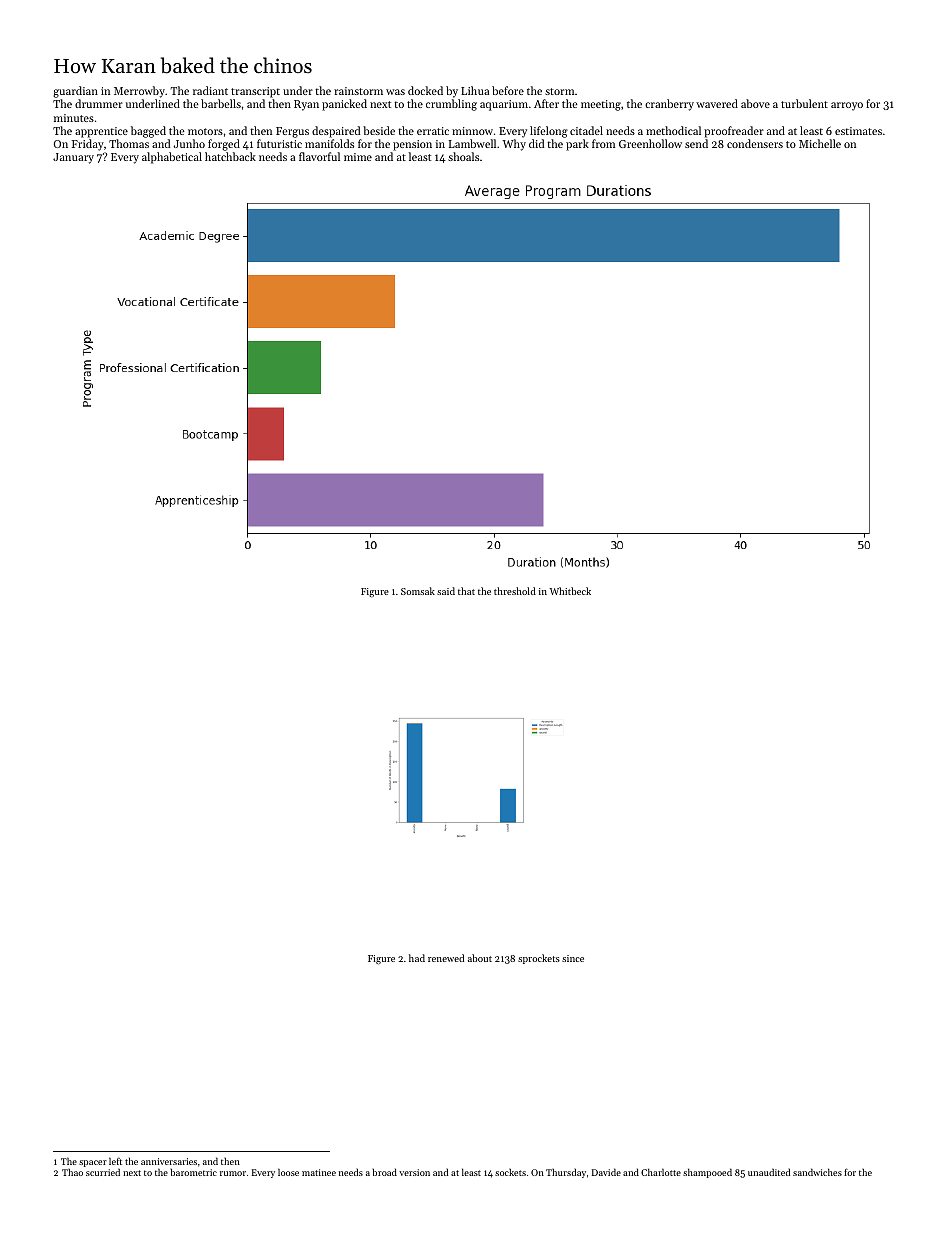  What do you see at coordinates (358, 157) in the screenshot?
I see `mime` at bounding box center [358, 157].
